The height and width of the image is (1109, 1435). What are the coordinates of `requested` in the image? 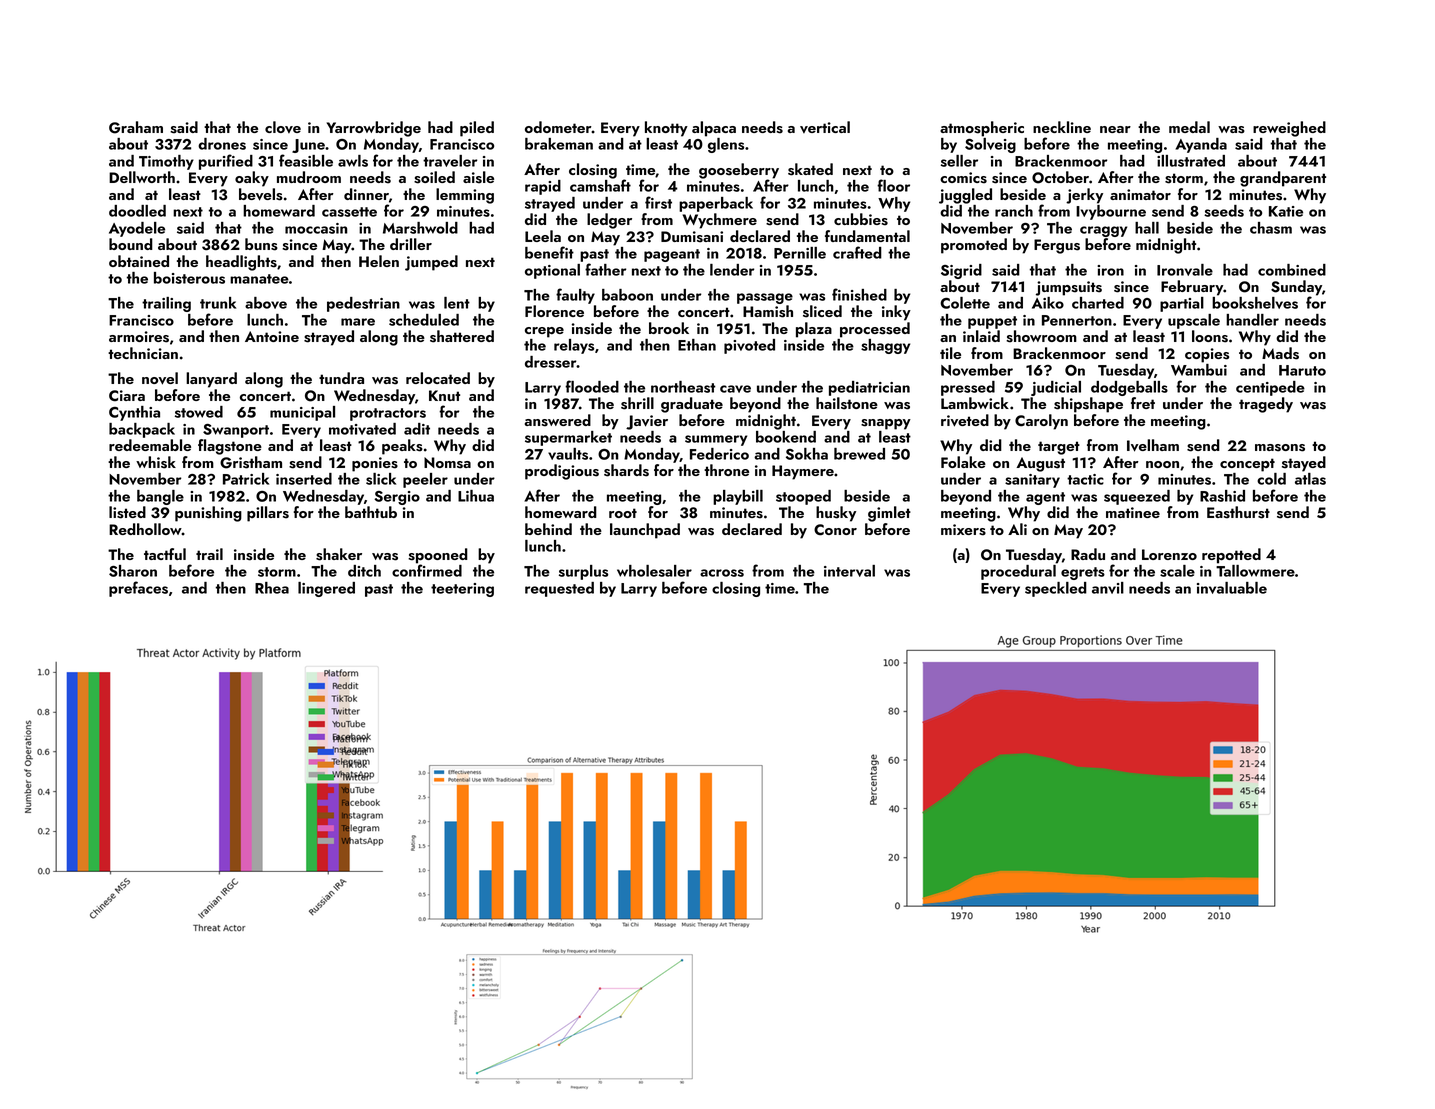 It's located at (559, 589).
